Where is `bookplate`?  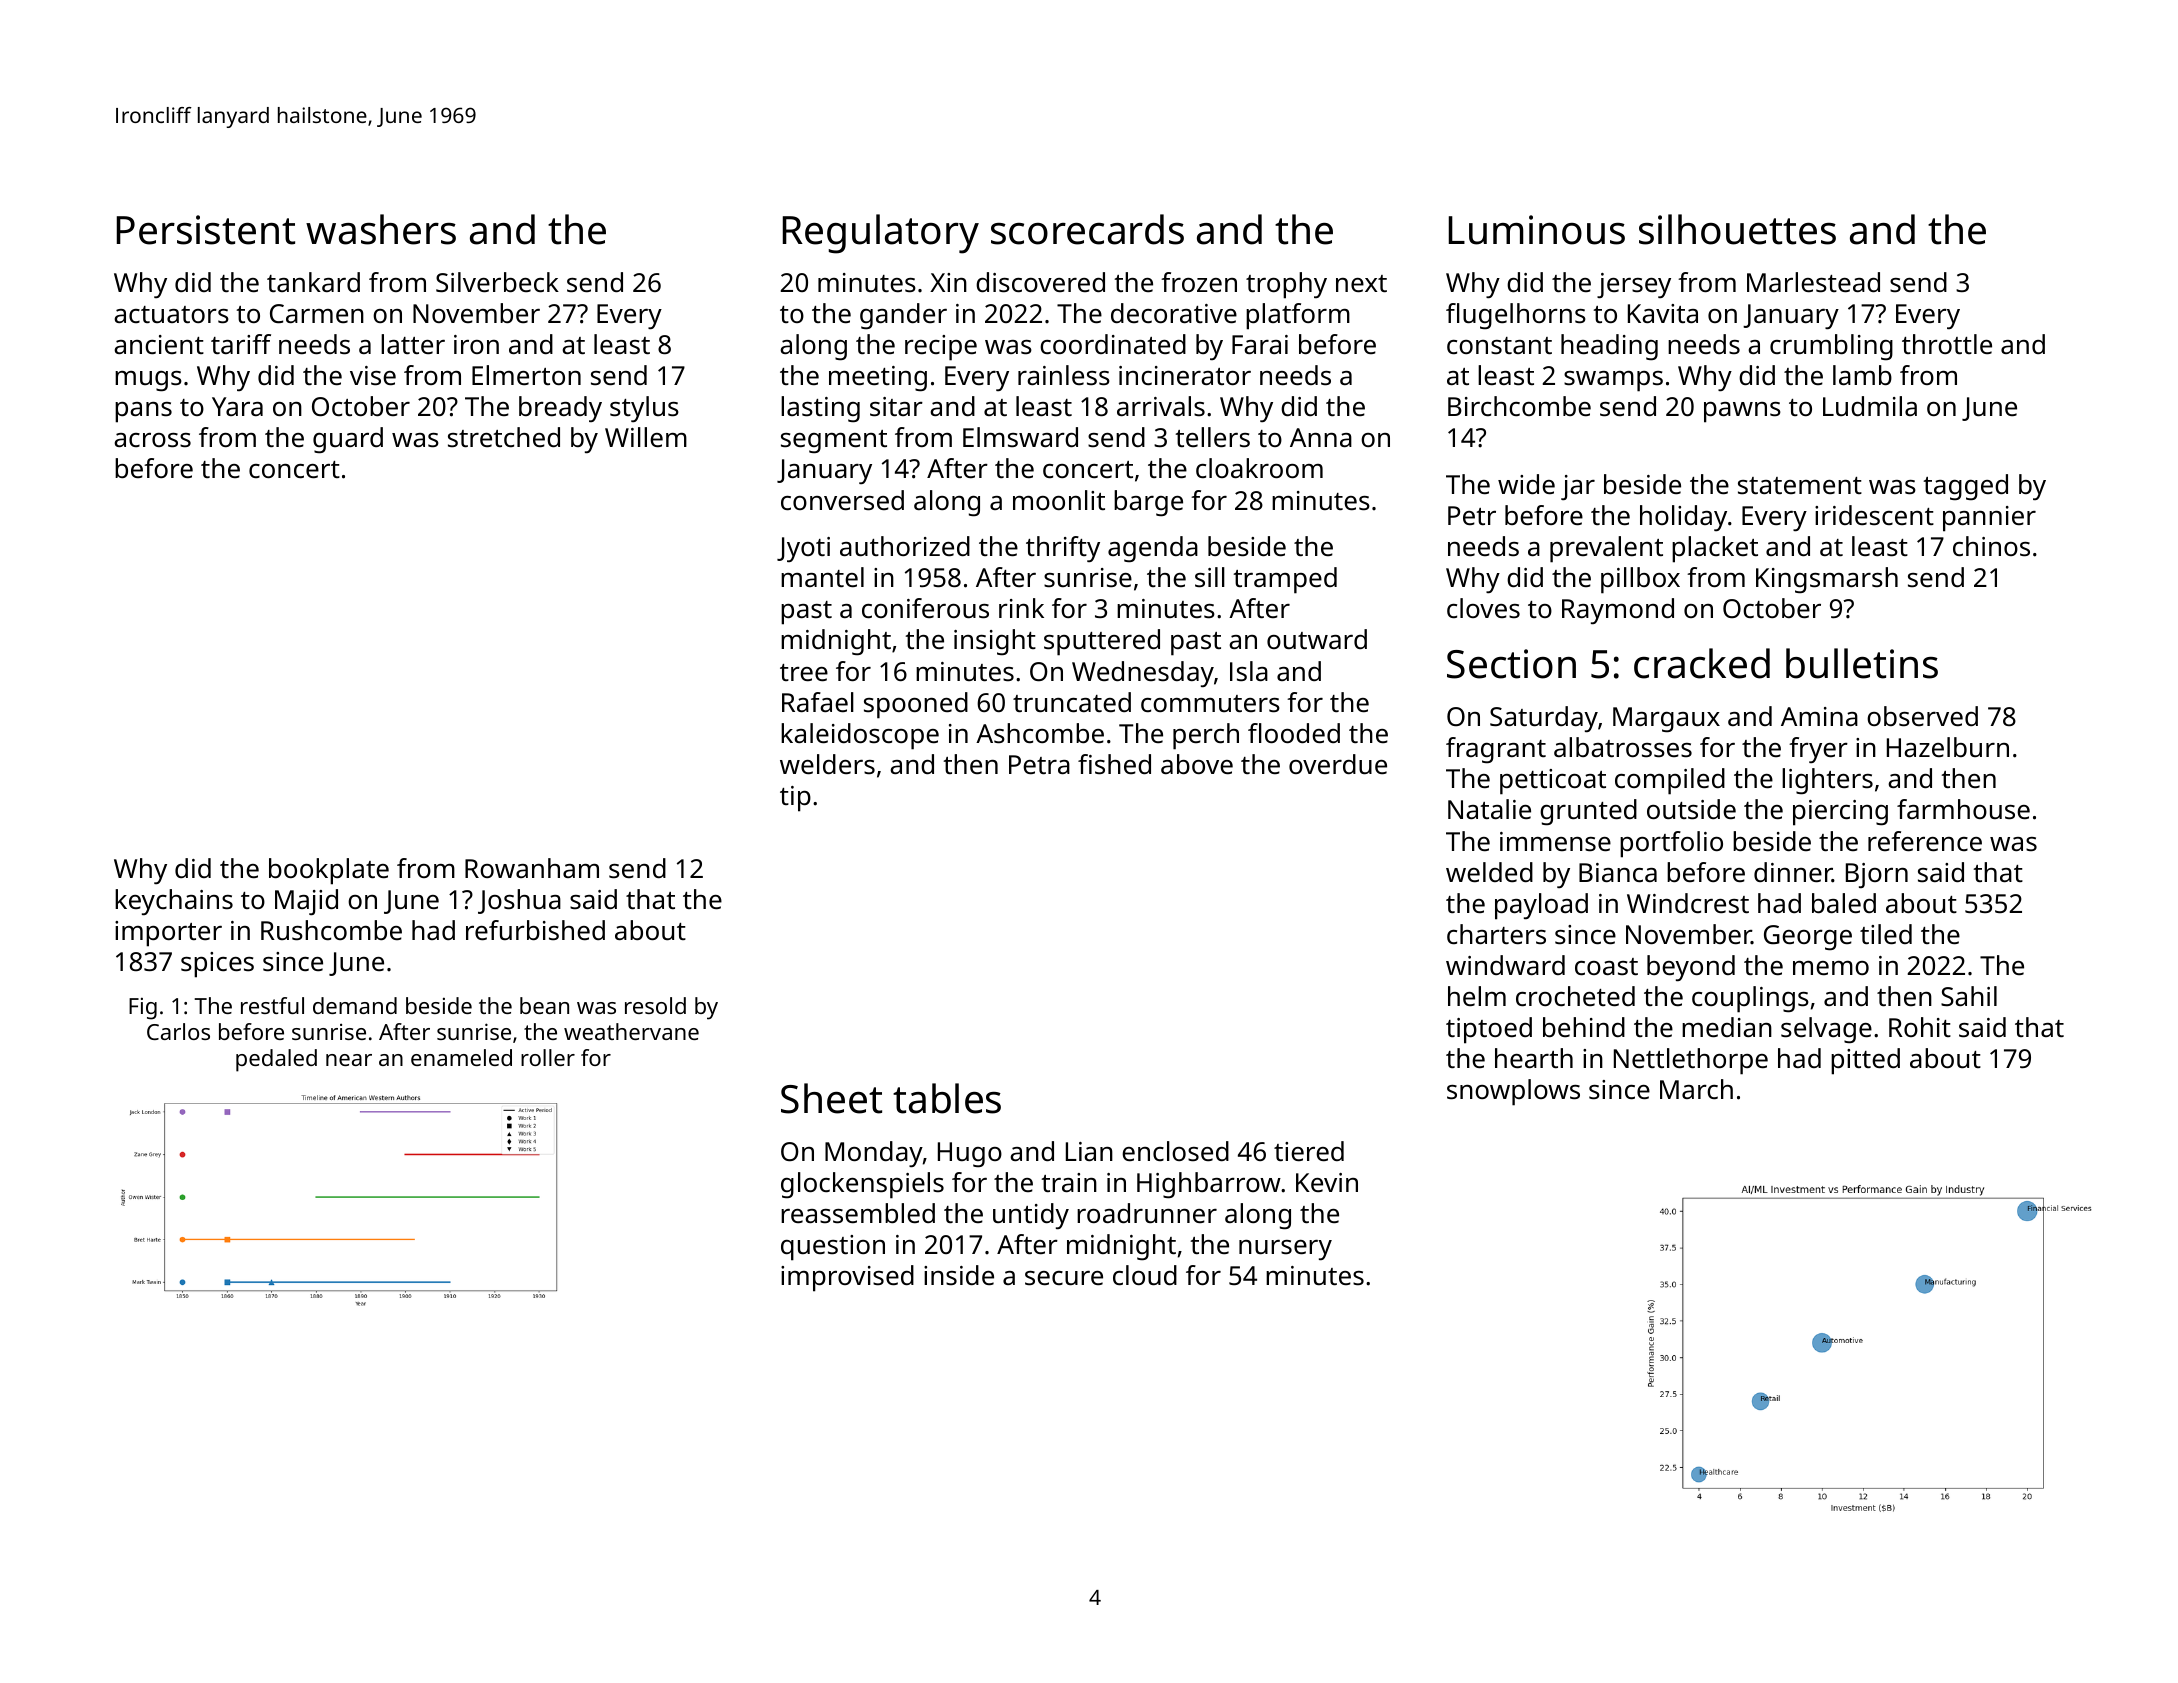
bookplate is located at coordinates (329, 871).
